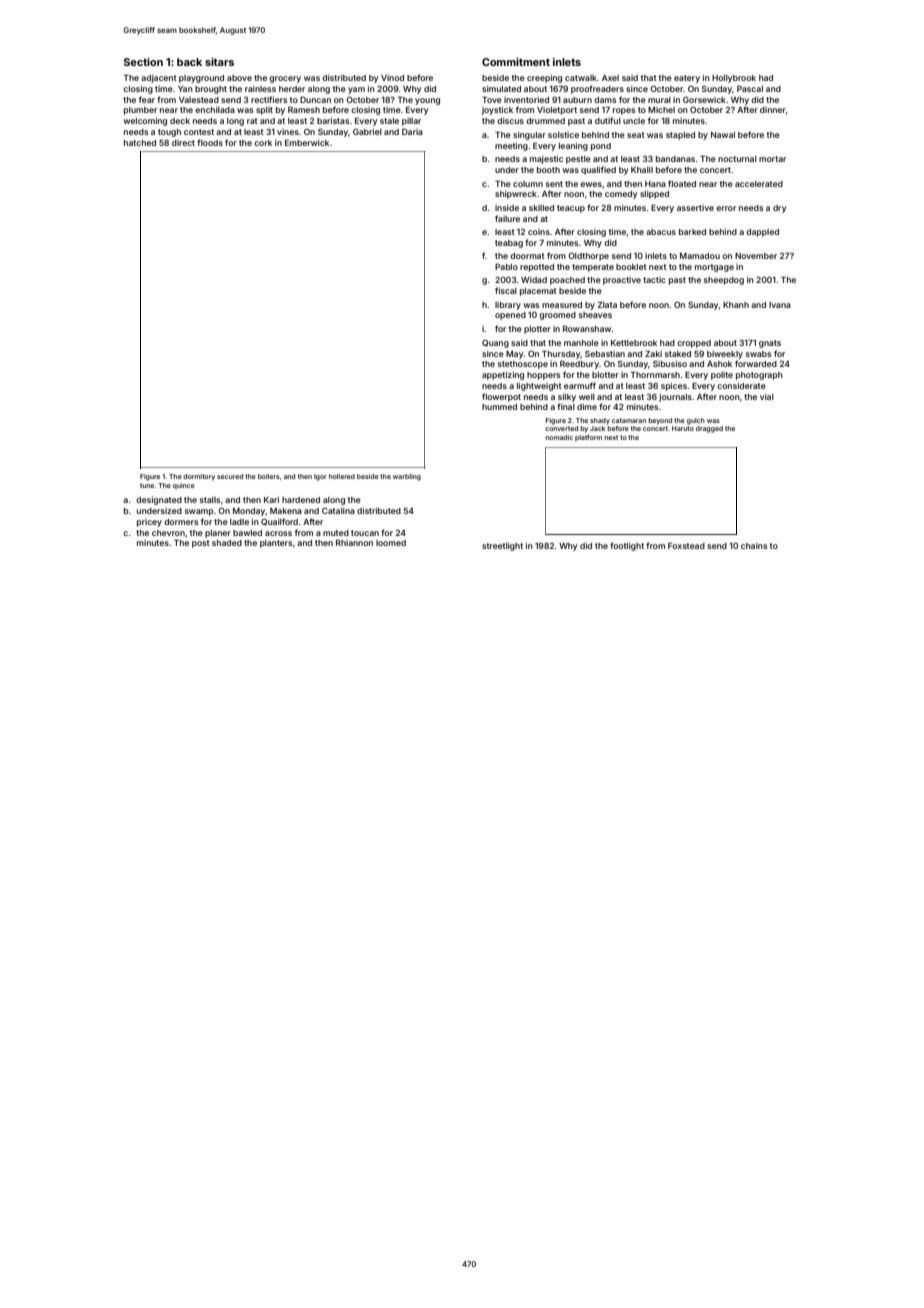  What do you see at coordinates (516, 62) in the screenshot?
I see `Commitment` at bounding box center [516, 62].
